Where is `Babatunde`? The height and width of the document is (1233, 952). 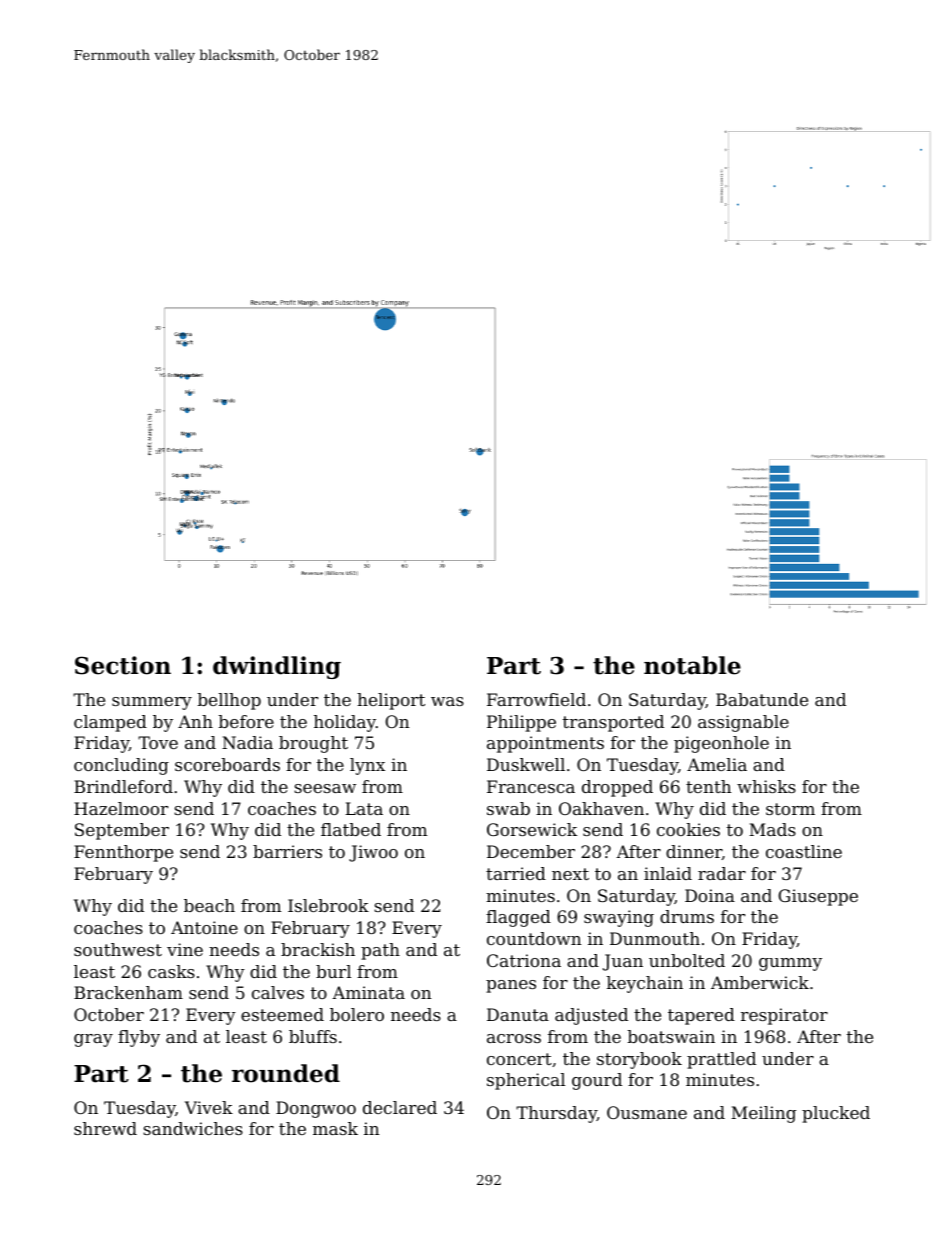 Babatunde is located at coordinates (762, 699).
